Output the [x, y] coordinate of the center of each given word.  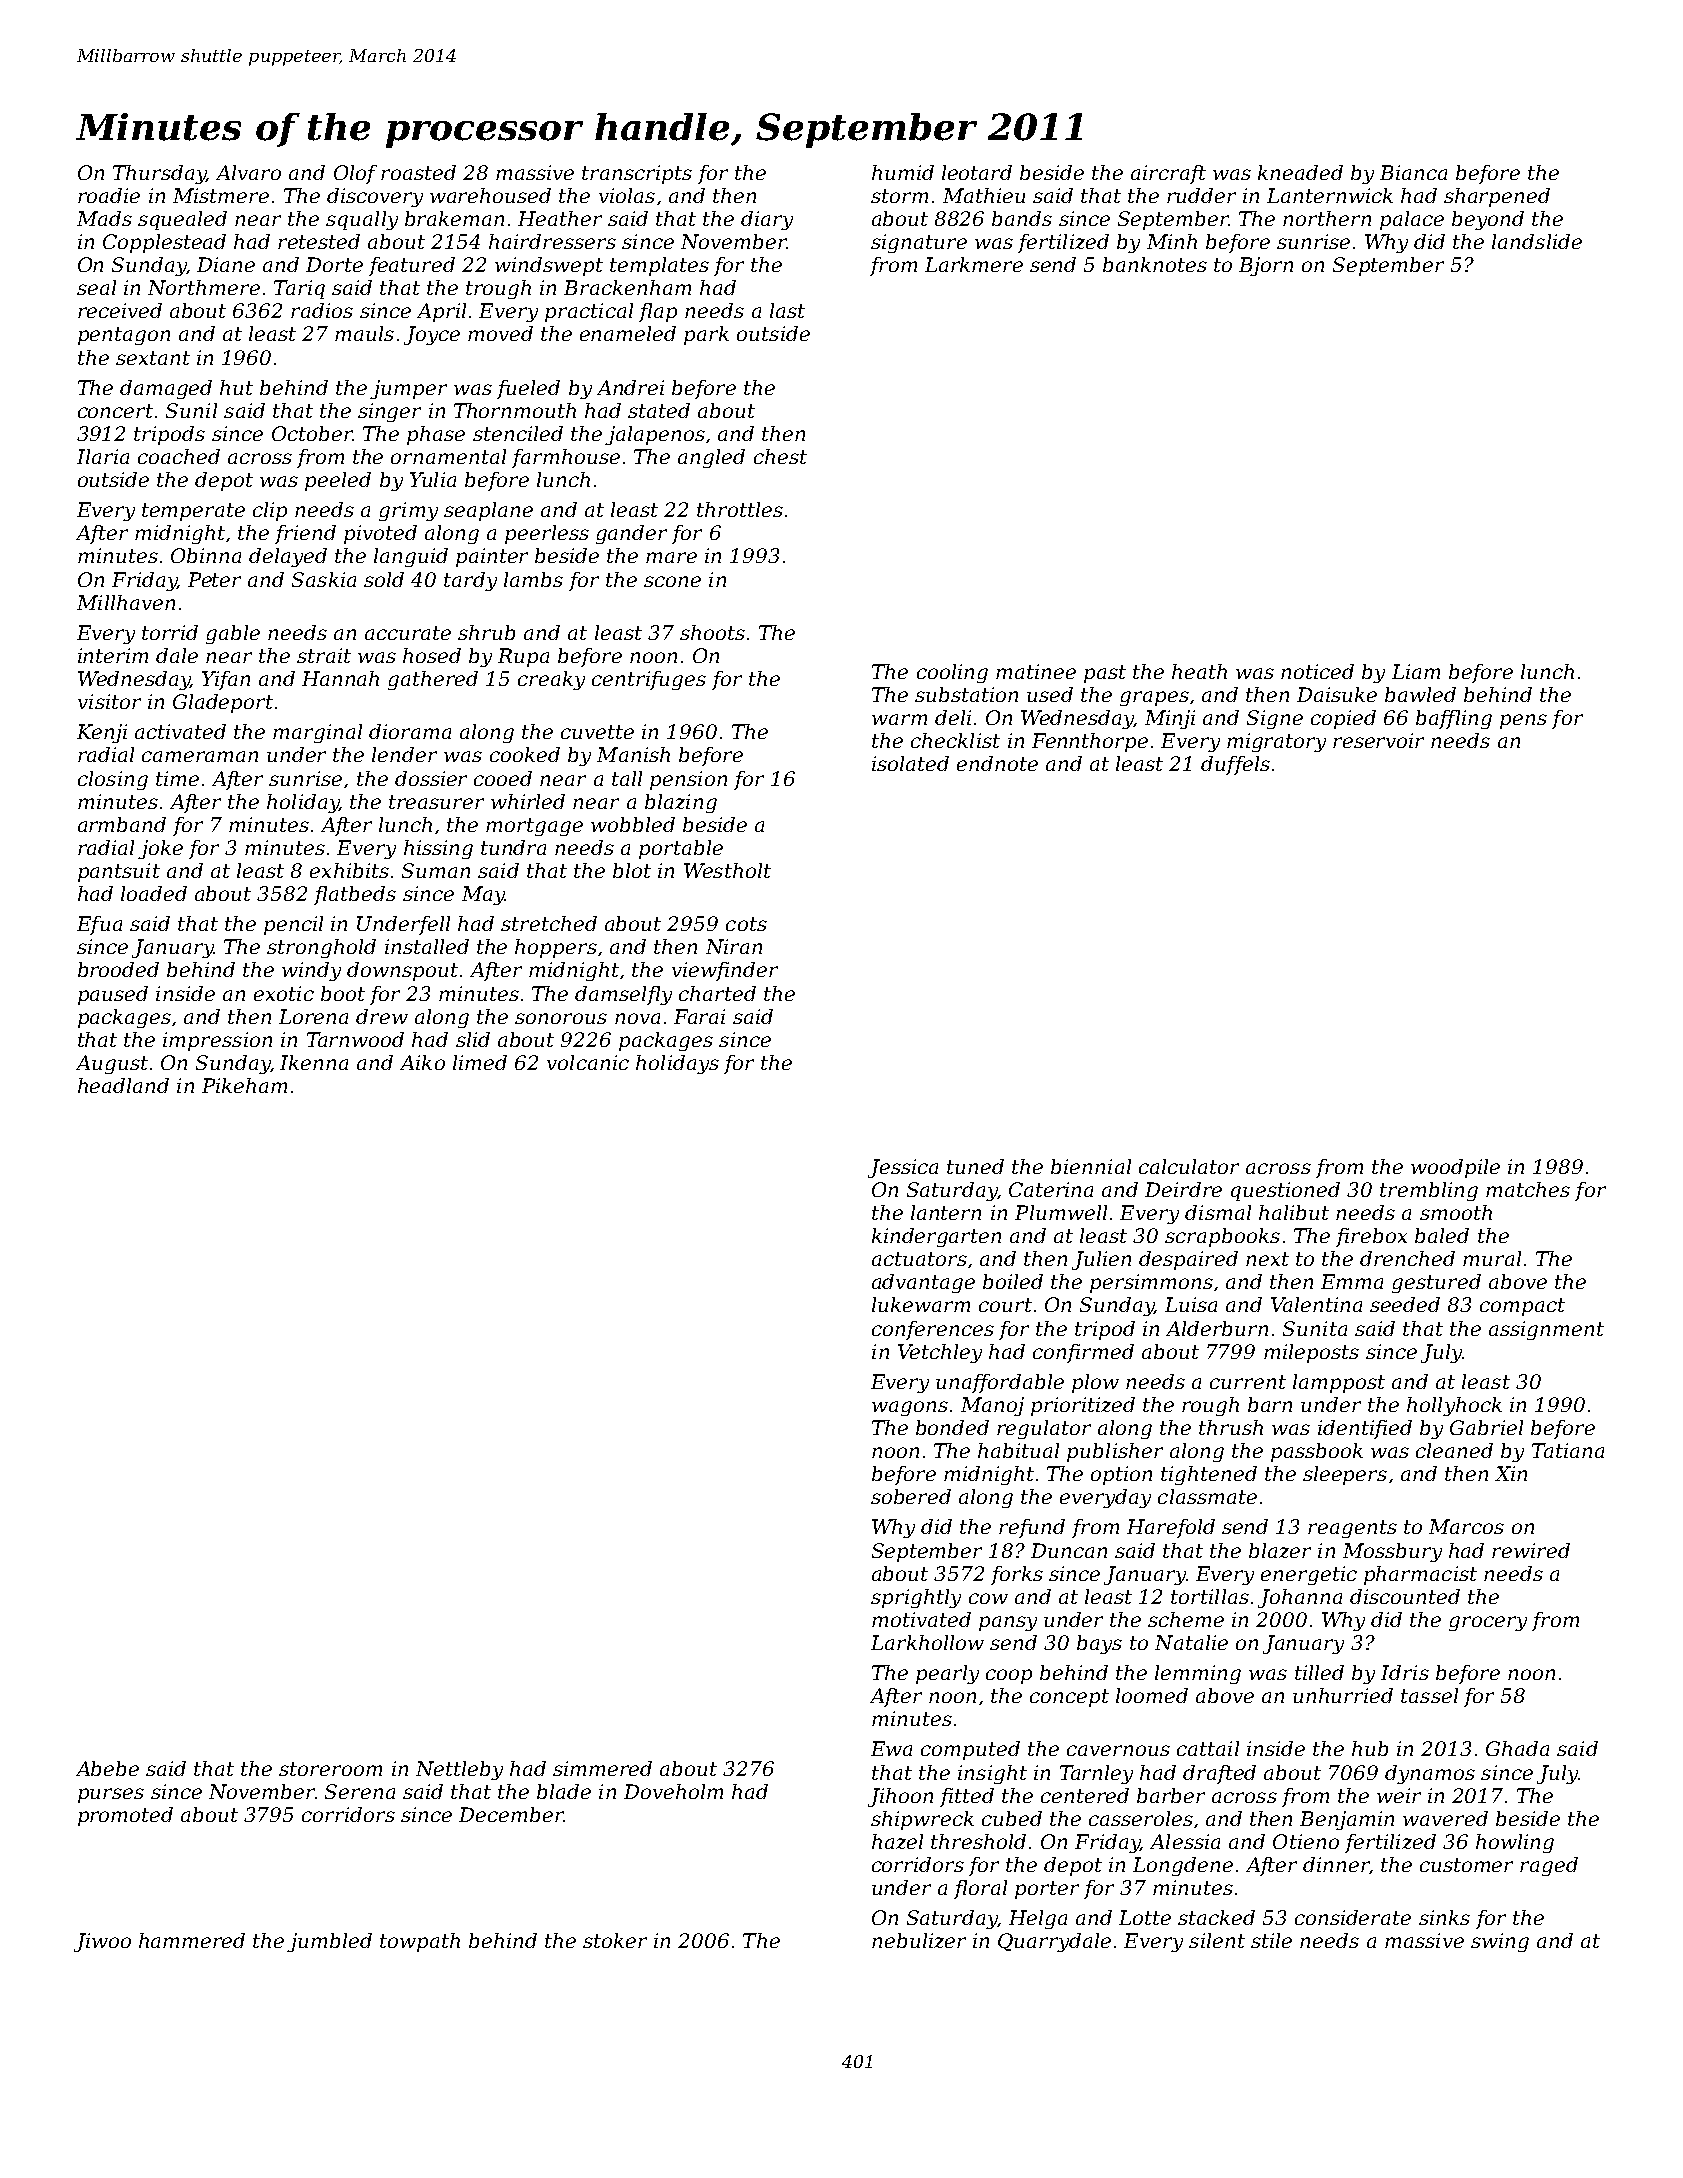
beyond [1488, 220]
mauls [364, 333]
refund [1032, 1528]
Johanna [1300, 1598]
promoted [125, 1816]
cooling [952, 673]
